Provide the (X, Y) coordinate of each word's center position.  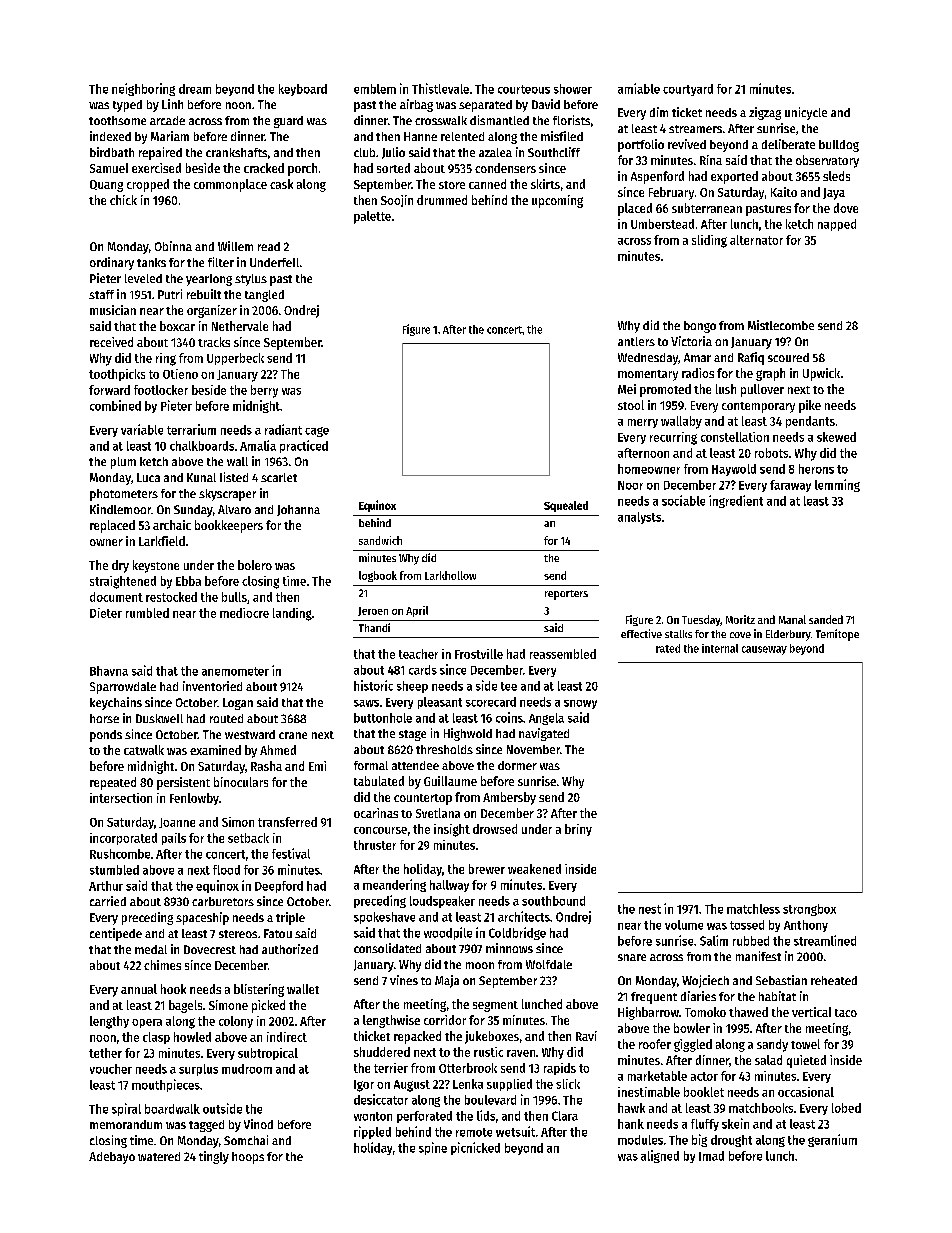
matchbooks (761, 1108)
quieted (806, 1061)
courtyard (688, 90)
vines (404, 980)
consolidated (387, 948)
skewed (836, 437)
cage (317, 432)
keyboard (303, 90)
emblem (375, 89)
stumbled (114, 870)
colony (236, 1022)
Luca (148, 477)
